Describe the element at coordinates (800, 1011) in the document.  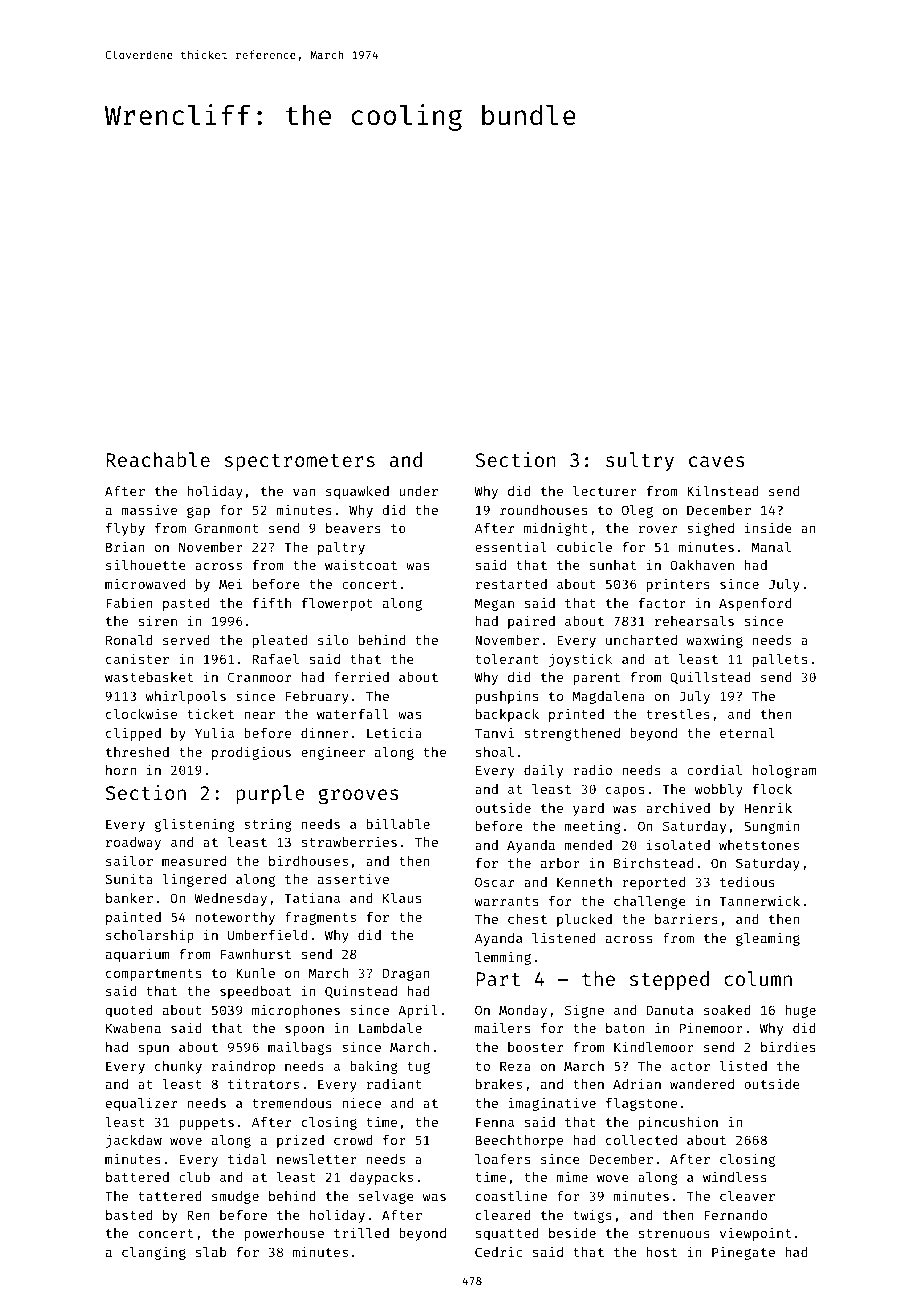
I see `huge` at that location.
